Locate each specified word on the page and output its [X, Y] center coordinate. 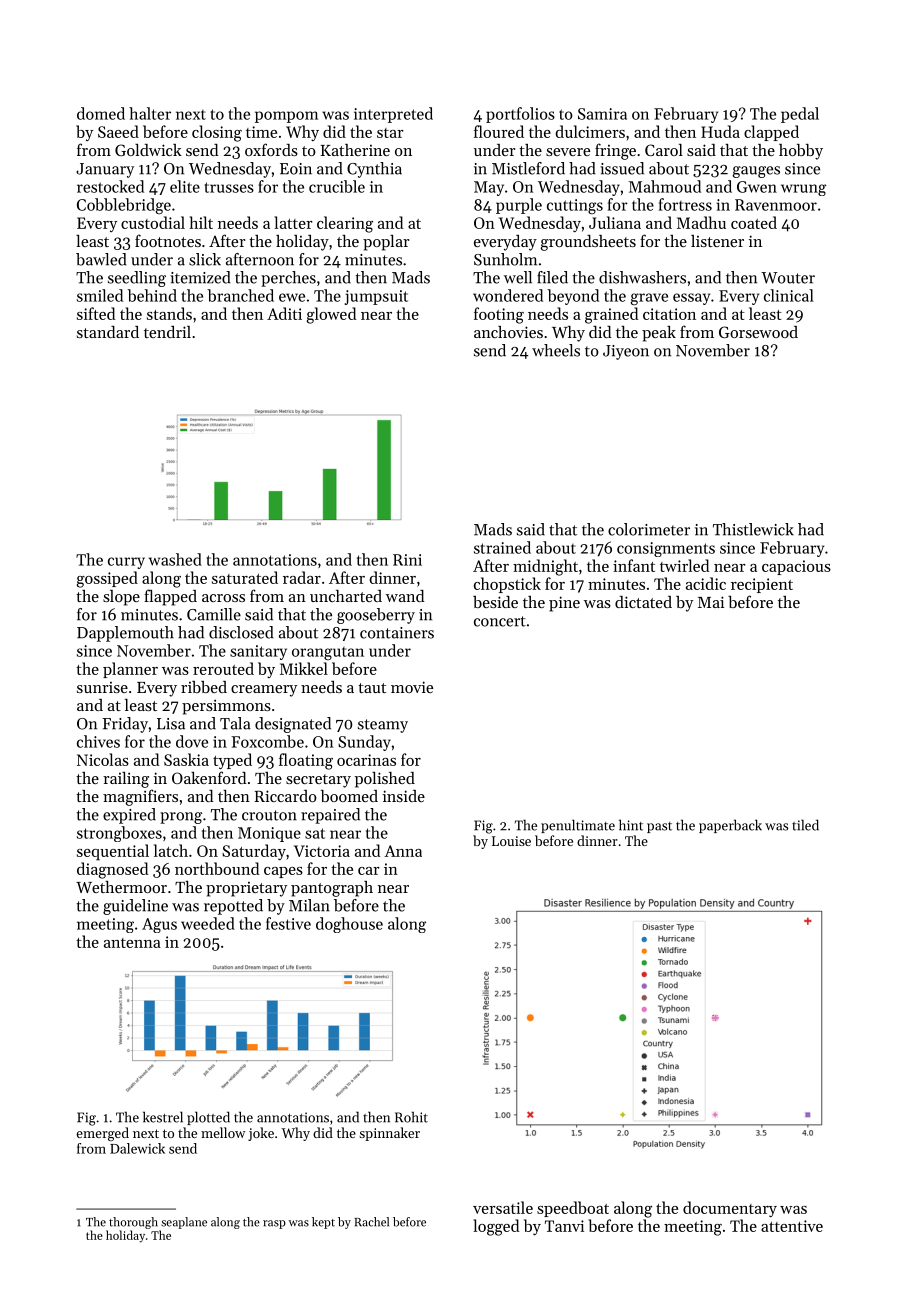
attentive [792, 1226]
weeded [208, 923]
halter [150, 113]
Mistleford [528, 168]
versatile [503, 1207]
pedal [800, 115]
